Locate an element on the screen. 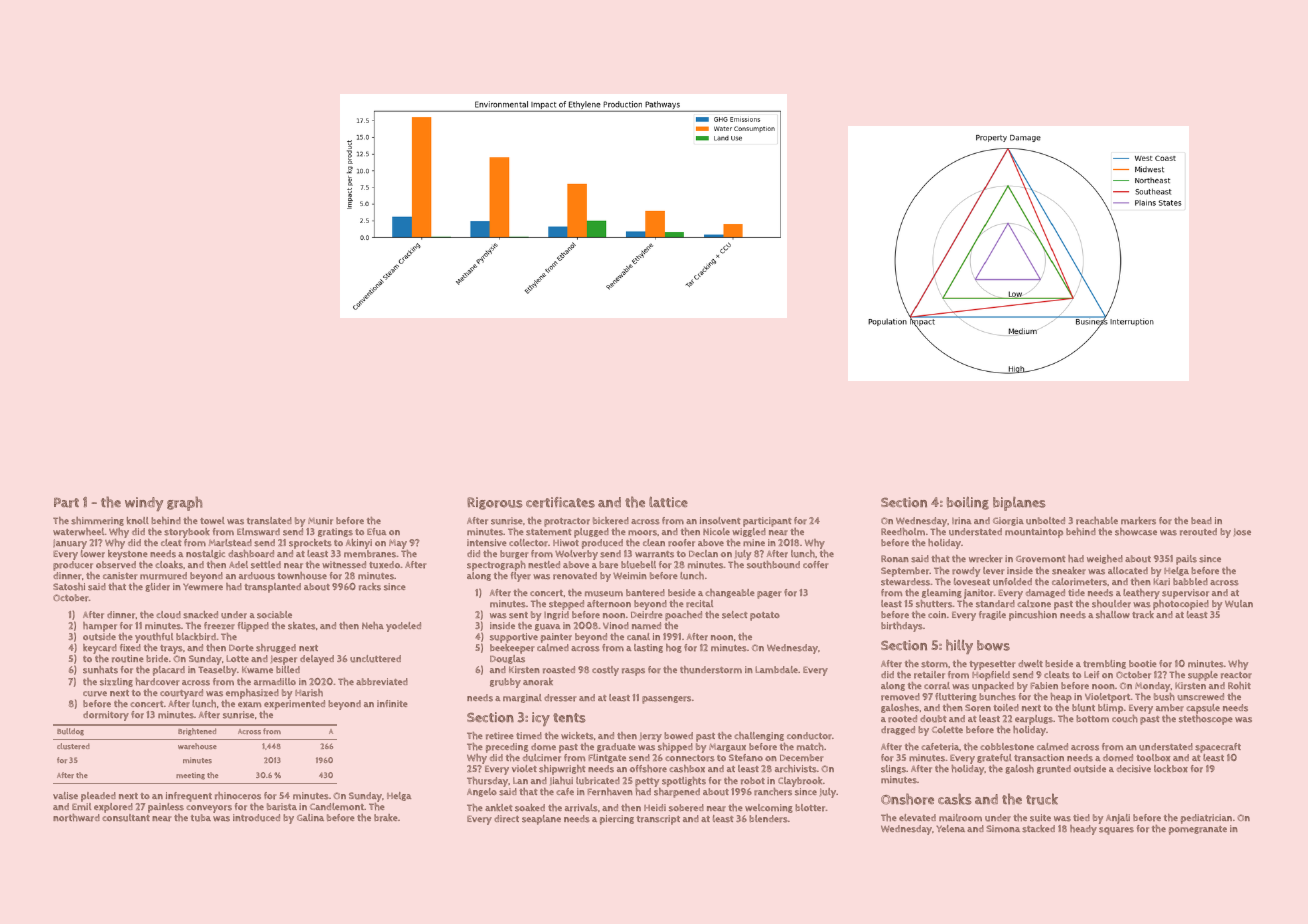 This screenshot has height=924, width=1308. shutters is located at coordinates (934, 604).
